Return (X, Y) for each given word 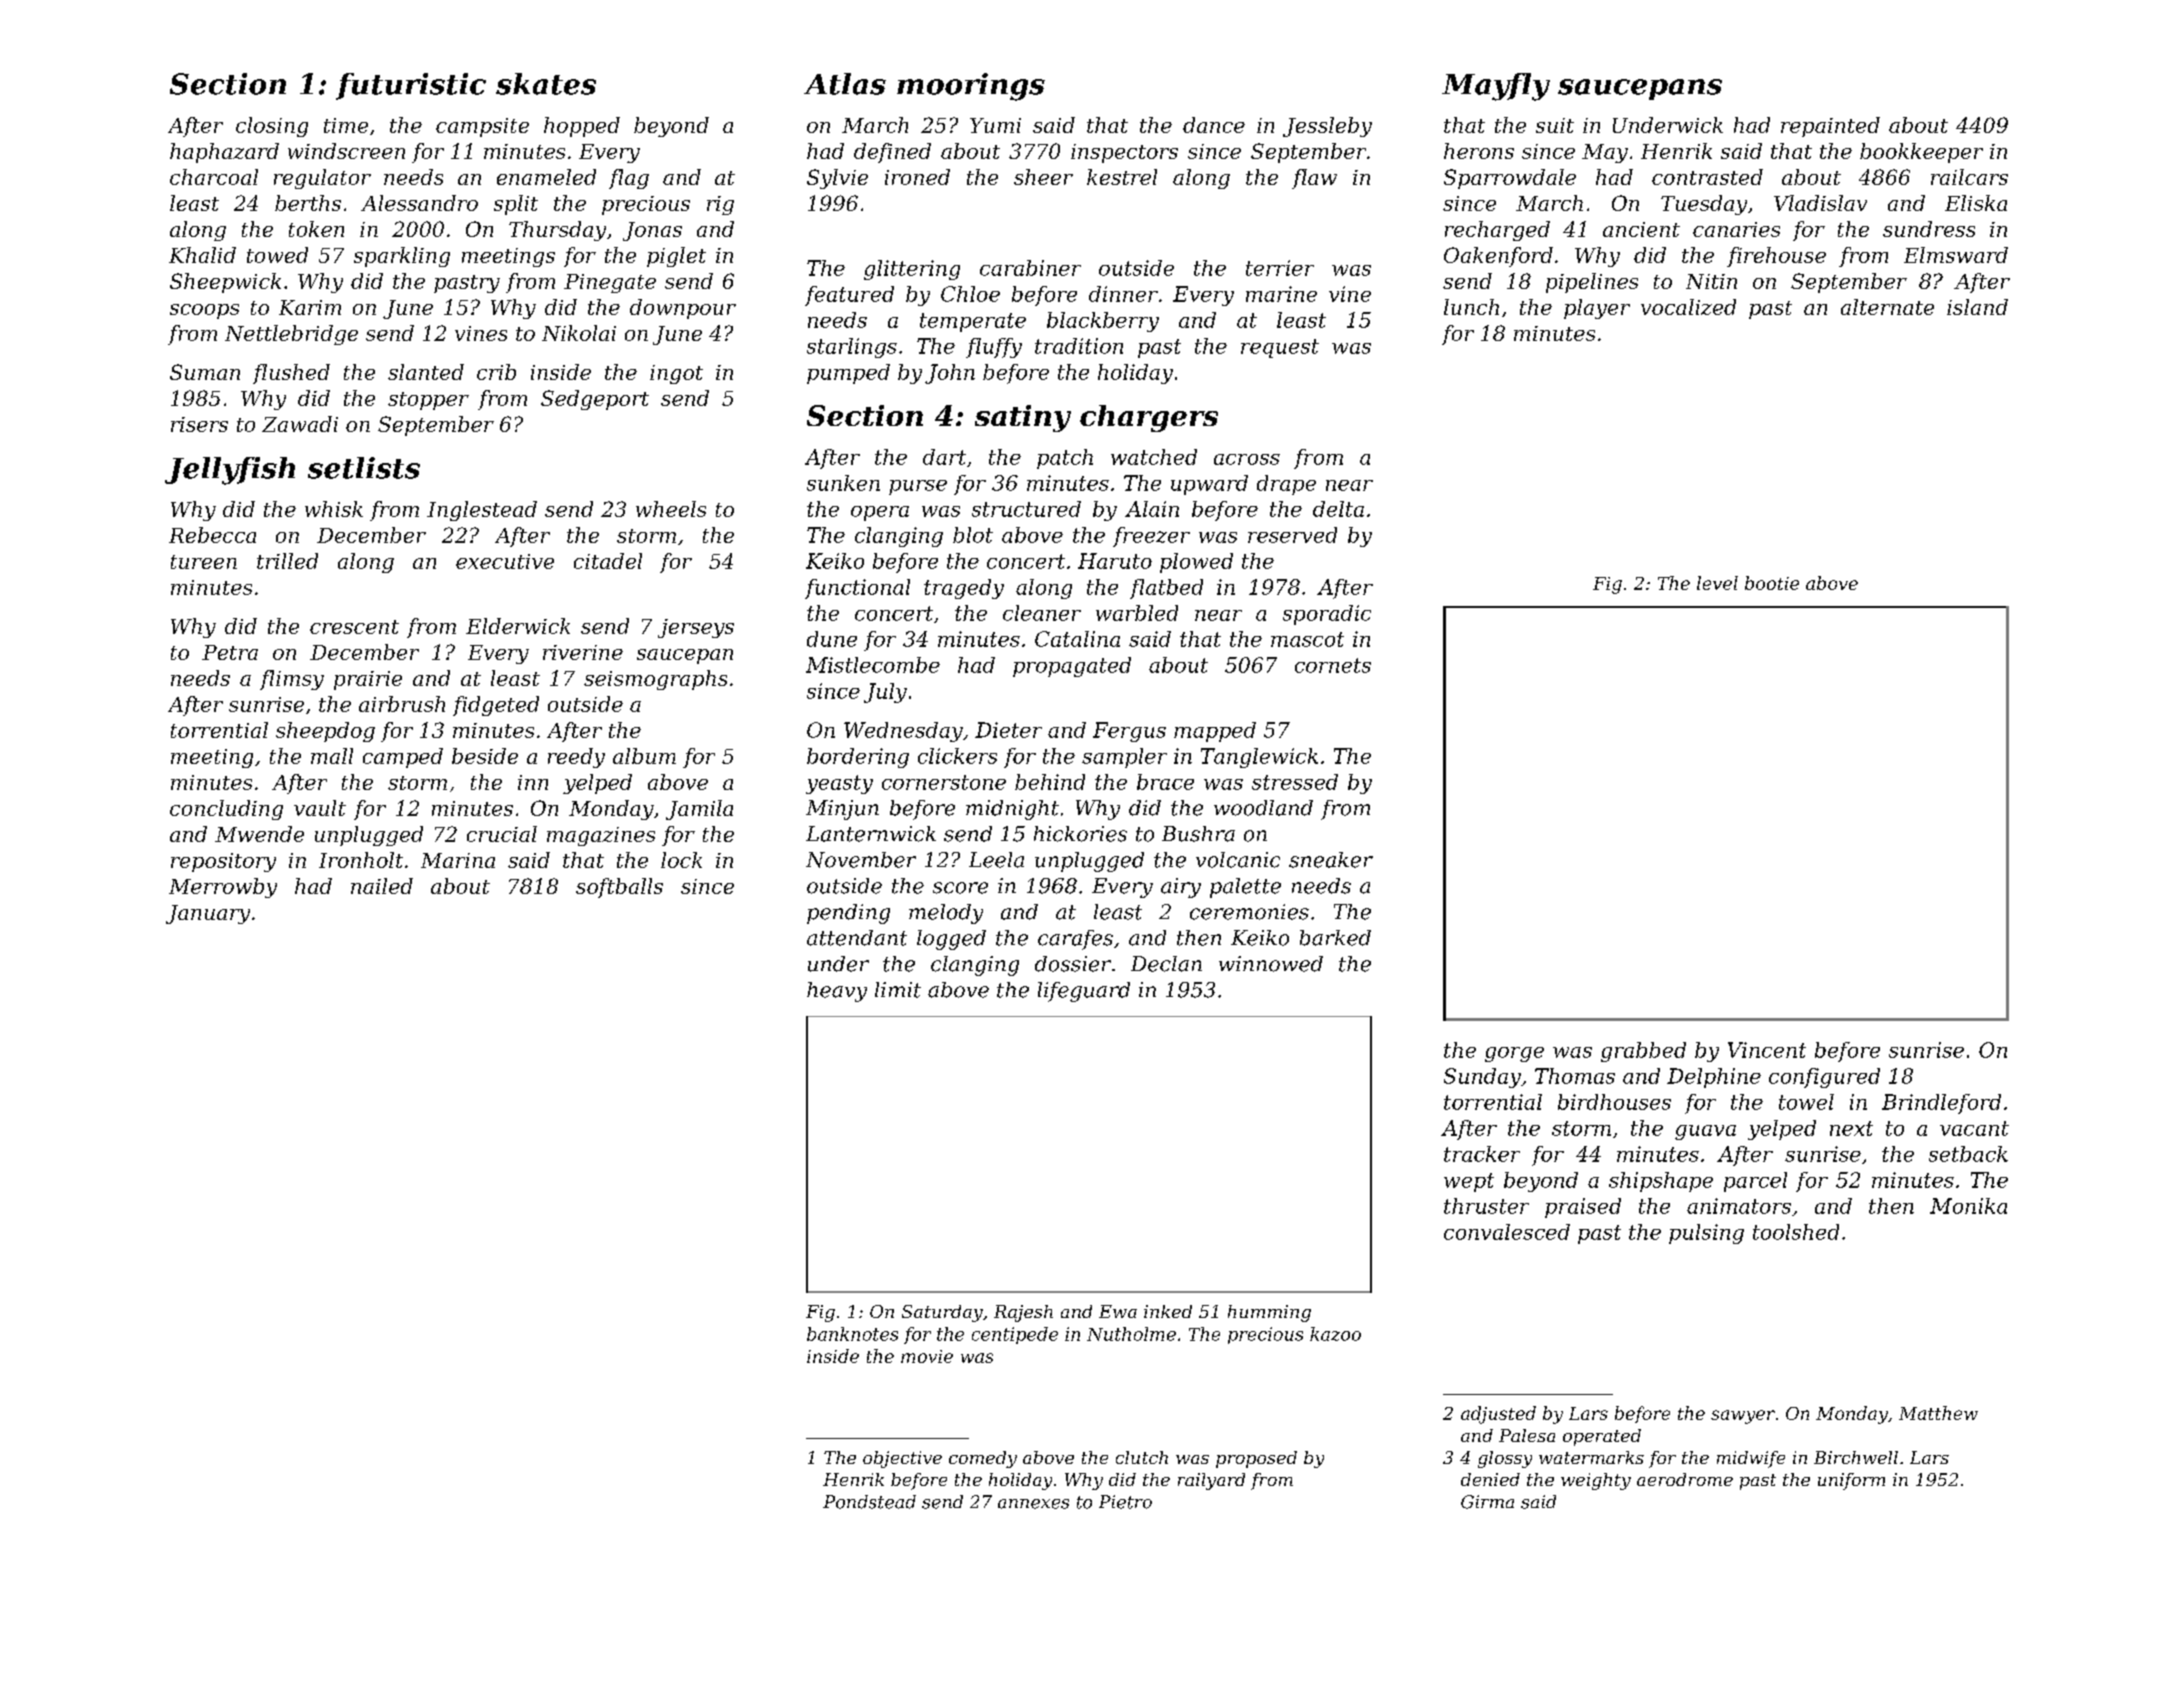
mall (332, 756)
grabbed (1643, 1052)
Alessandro (419, 203)
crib (496, 372)
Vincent (1767, 1050)
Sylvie (837, 179)
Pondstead (869, 1502)
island (1977, 307)
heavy (837, 992)
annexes (1033, 1504)
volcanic (1238, 860)
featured (849, 296)
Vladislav (1820, 203)
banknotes (852, 1334)
